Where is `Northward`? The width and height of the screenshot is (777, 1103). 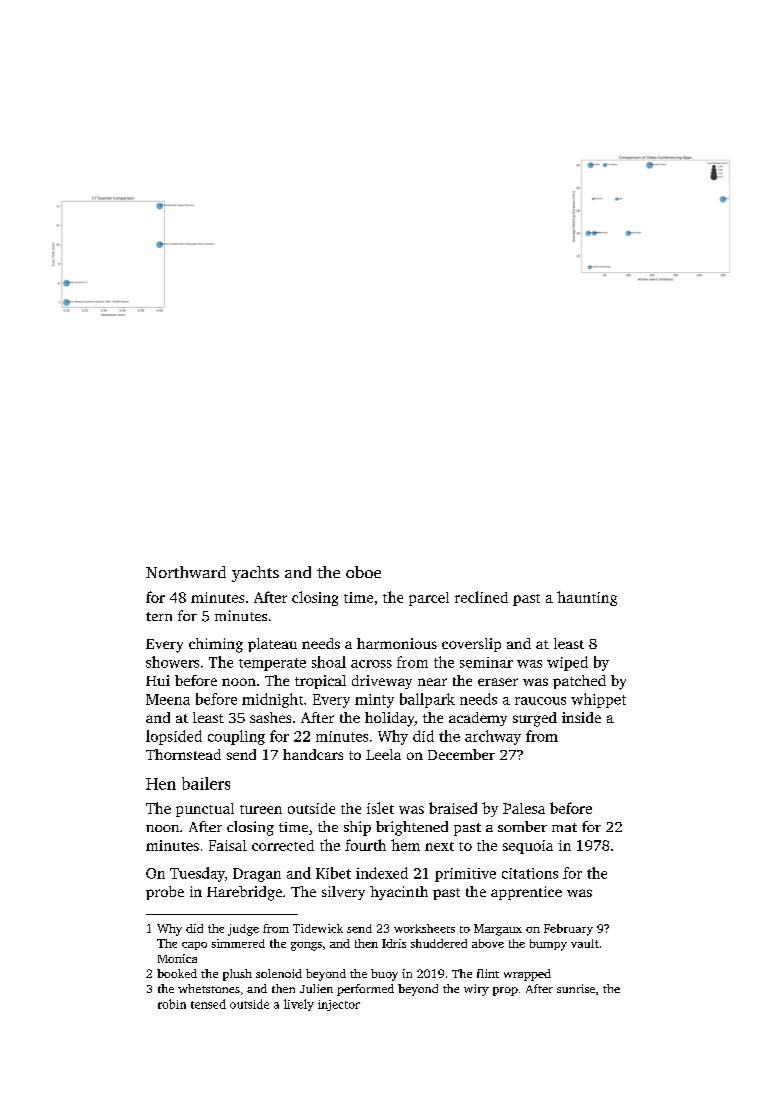 Northward is located at coordinates (186, 572).
